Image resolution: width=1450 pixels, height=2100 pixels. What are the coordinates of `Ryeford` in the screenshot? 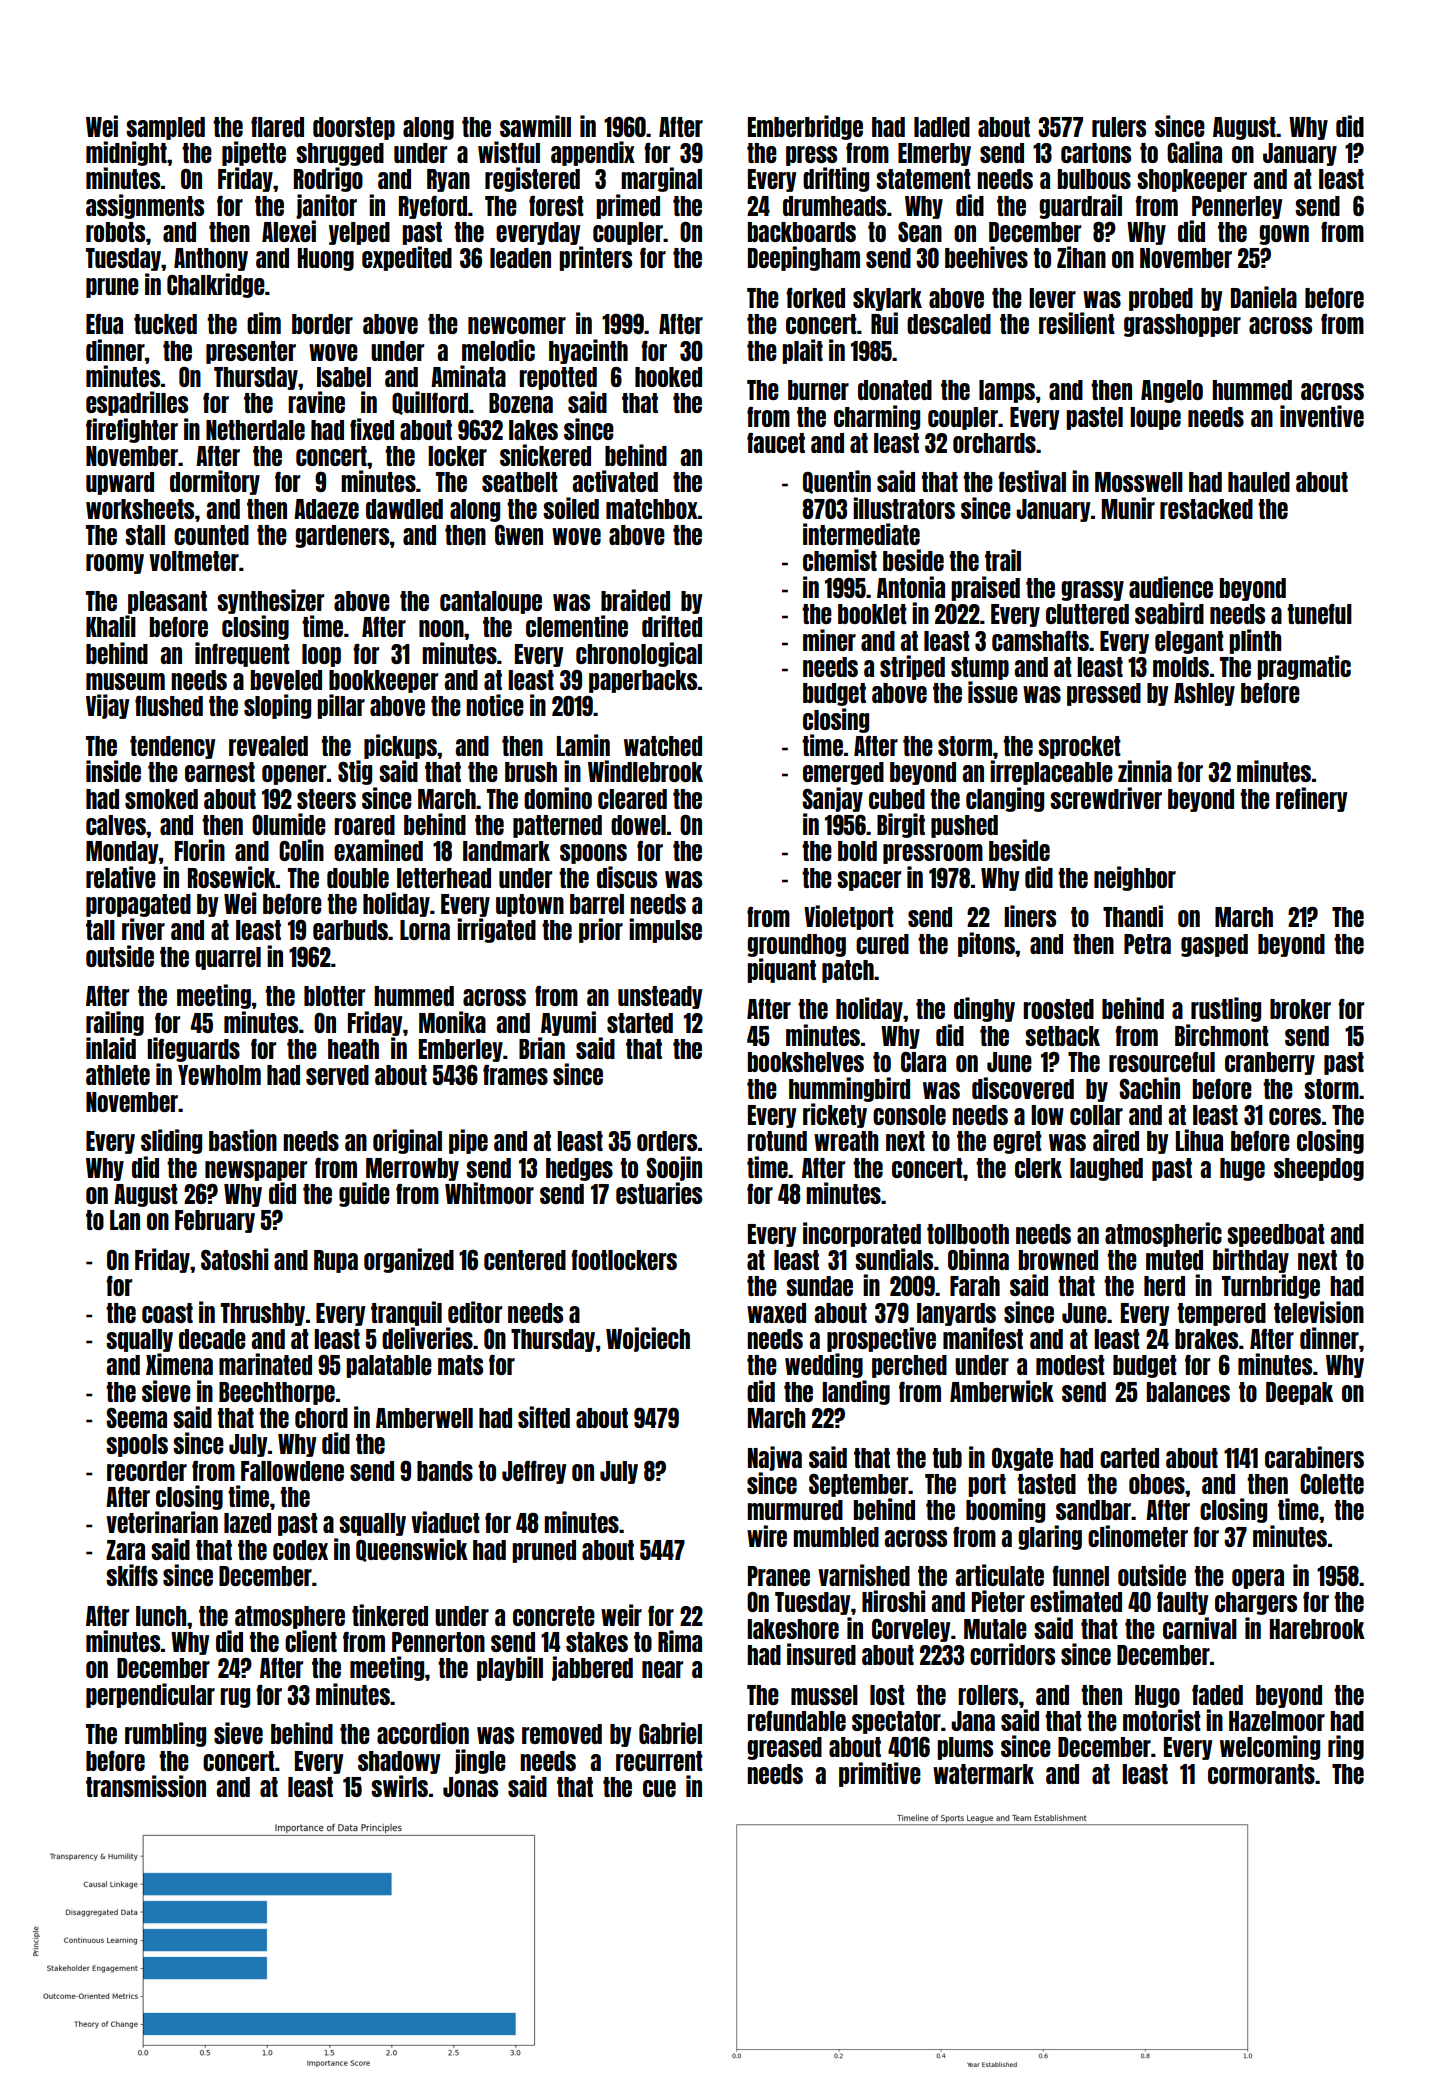 It's located at (433, 207).
